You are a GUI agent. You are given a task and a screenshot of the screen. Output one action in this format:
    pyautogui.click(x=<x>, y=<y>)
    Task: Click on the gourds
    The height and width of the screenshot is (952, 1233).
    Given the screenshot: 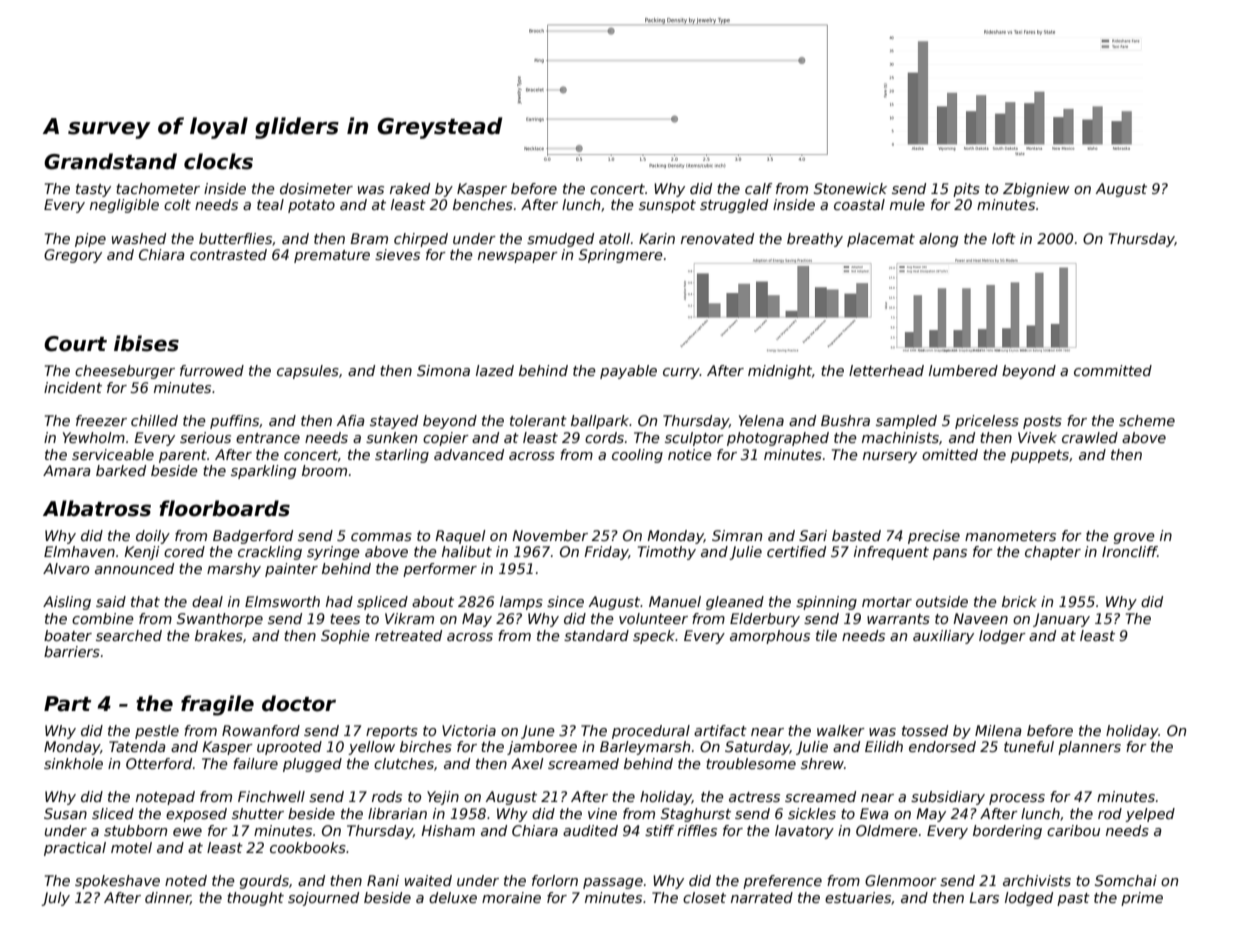 What is the action you would take?
    pyautogui.click(x=264, y=882)
